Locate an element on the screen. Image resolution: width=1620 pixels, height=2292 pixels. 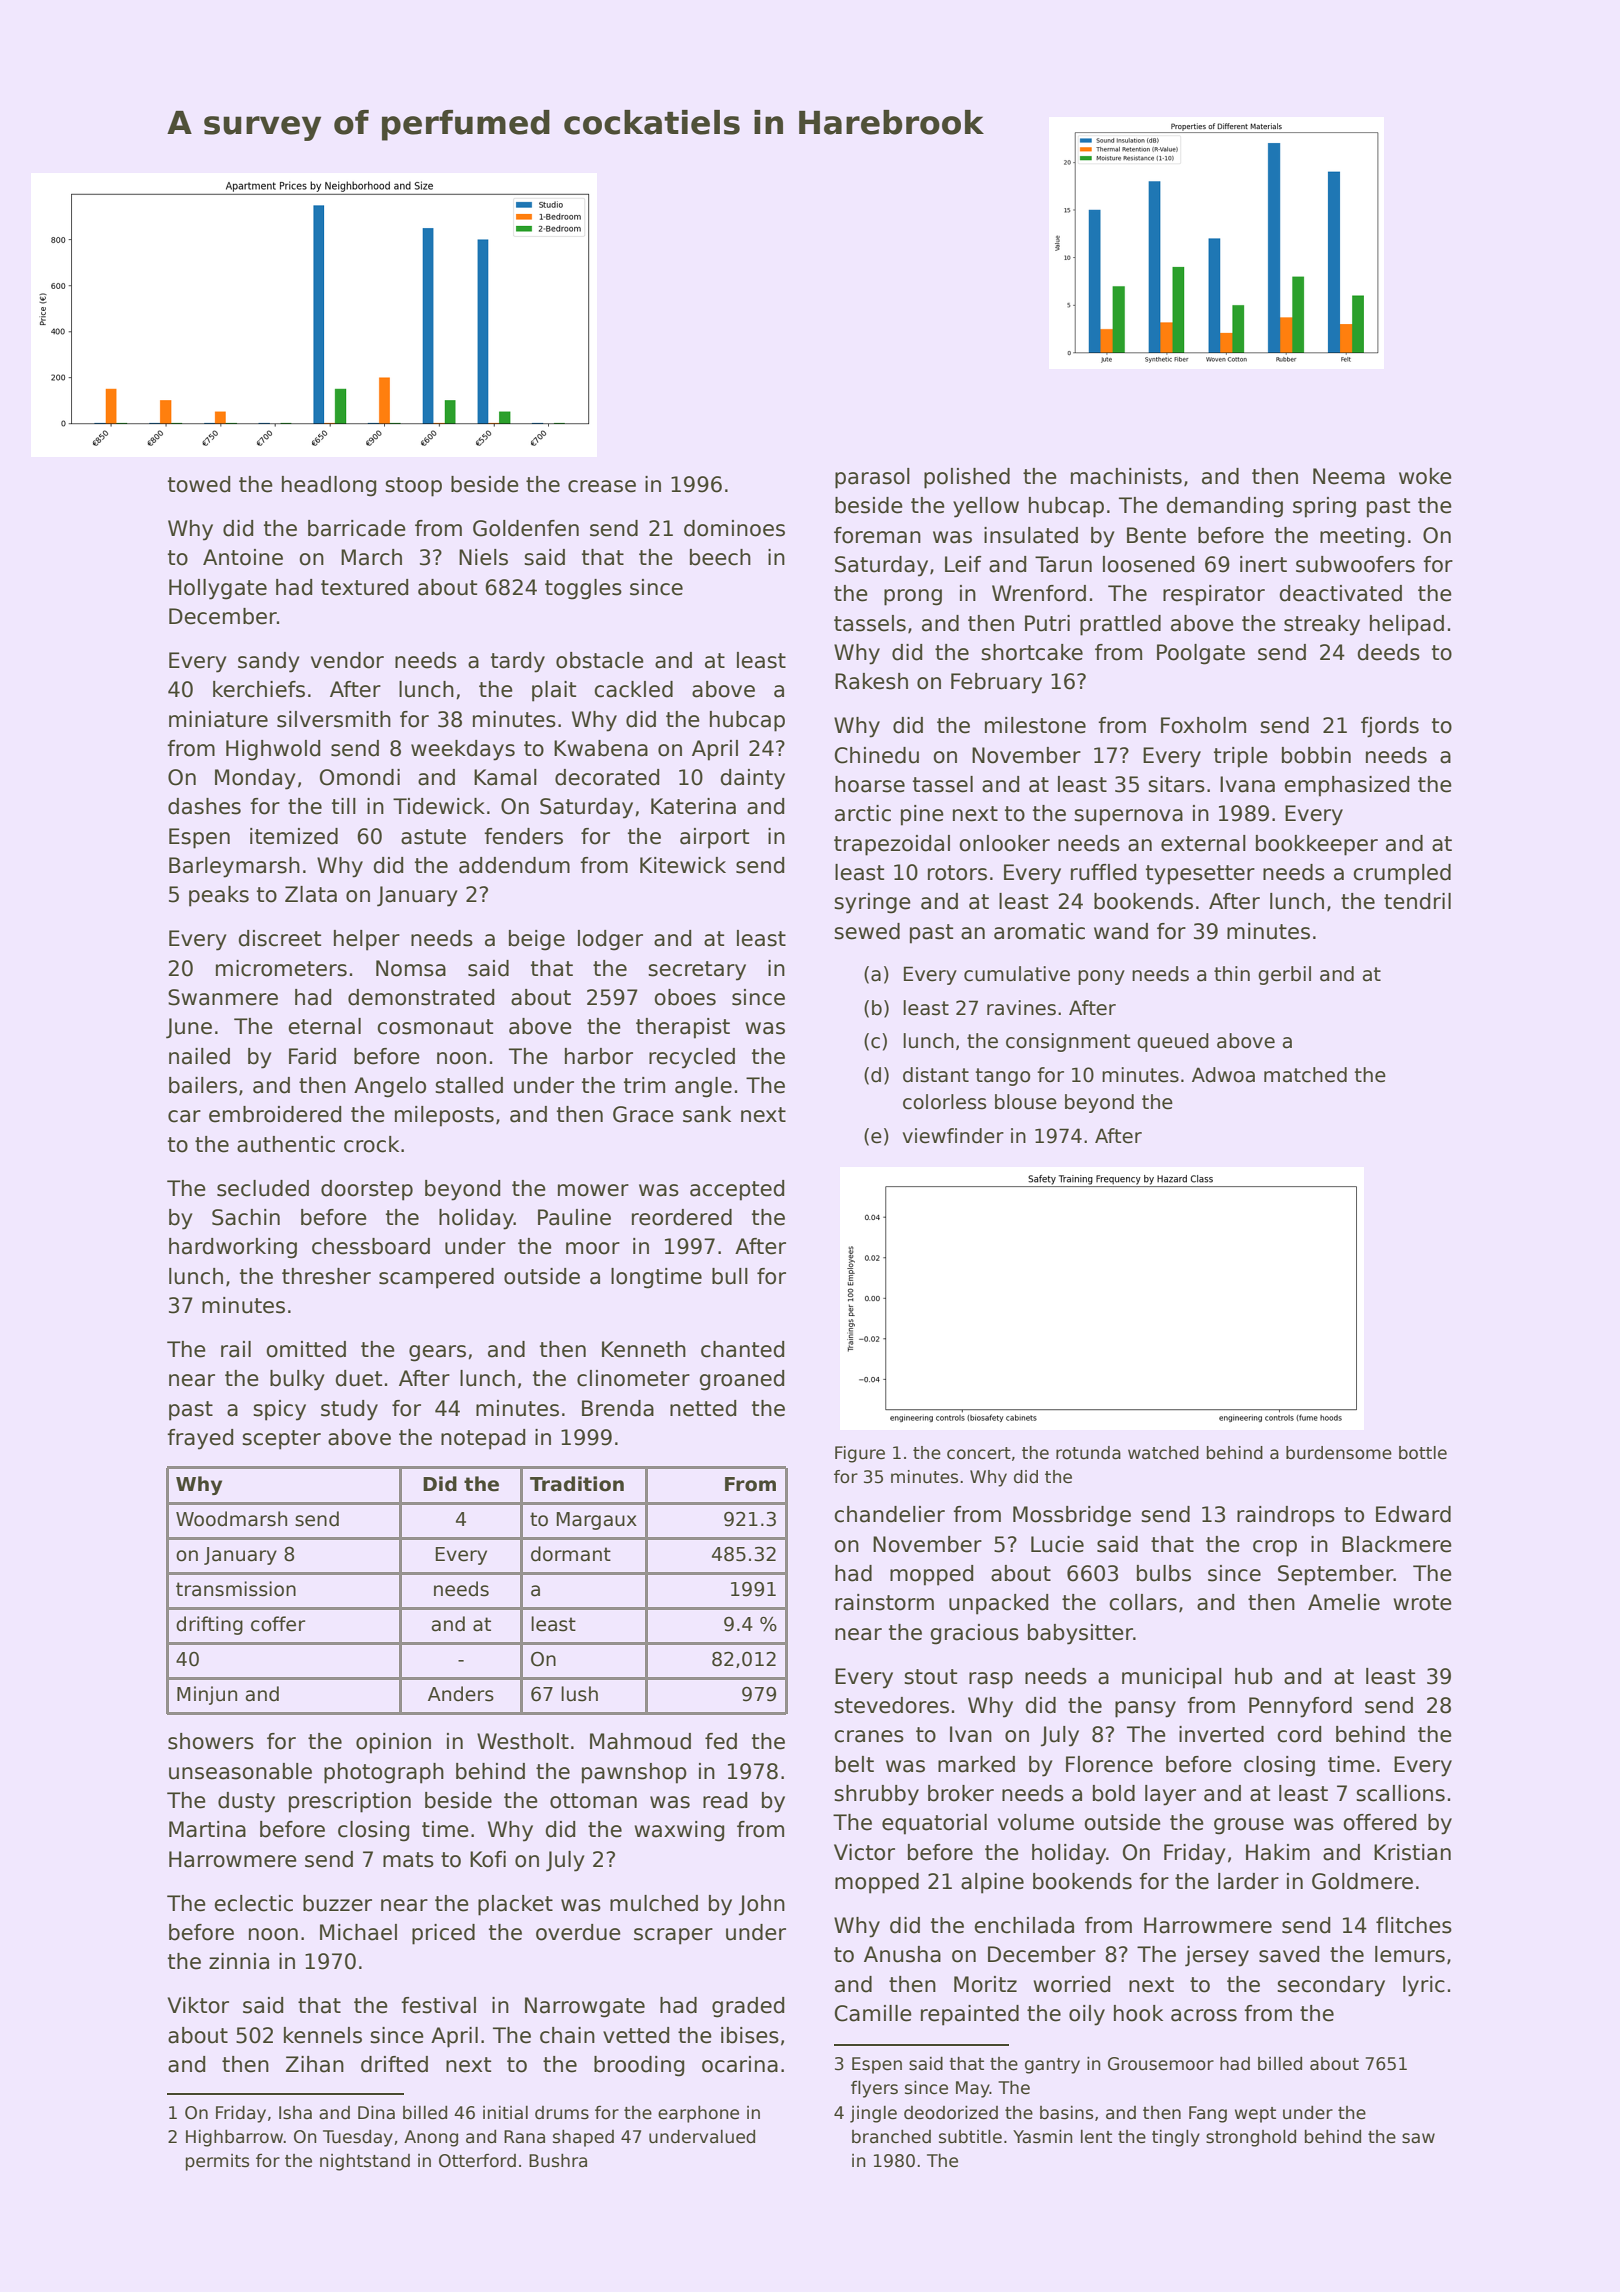
matched is located at coordinates (1305, 1075).
